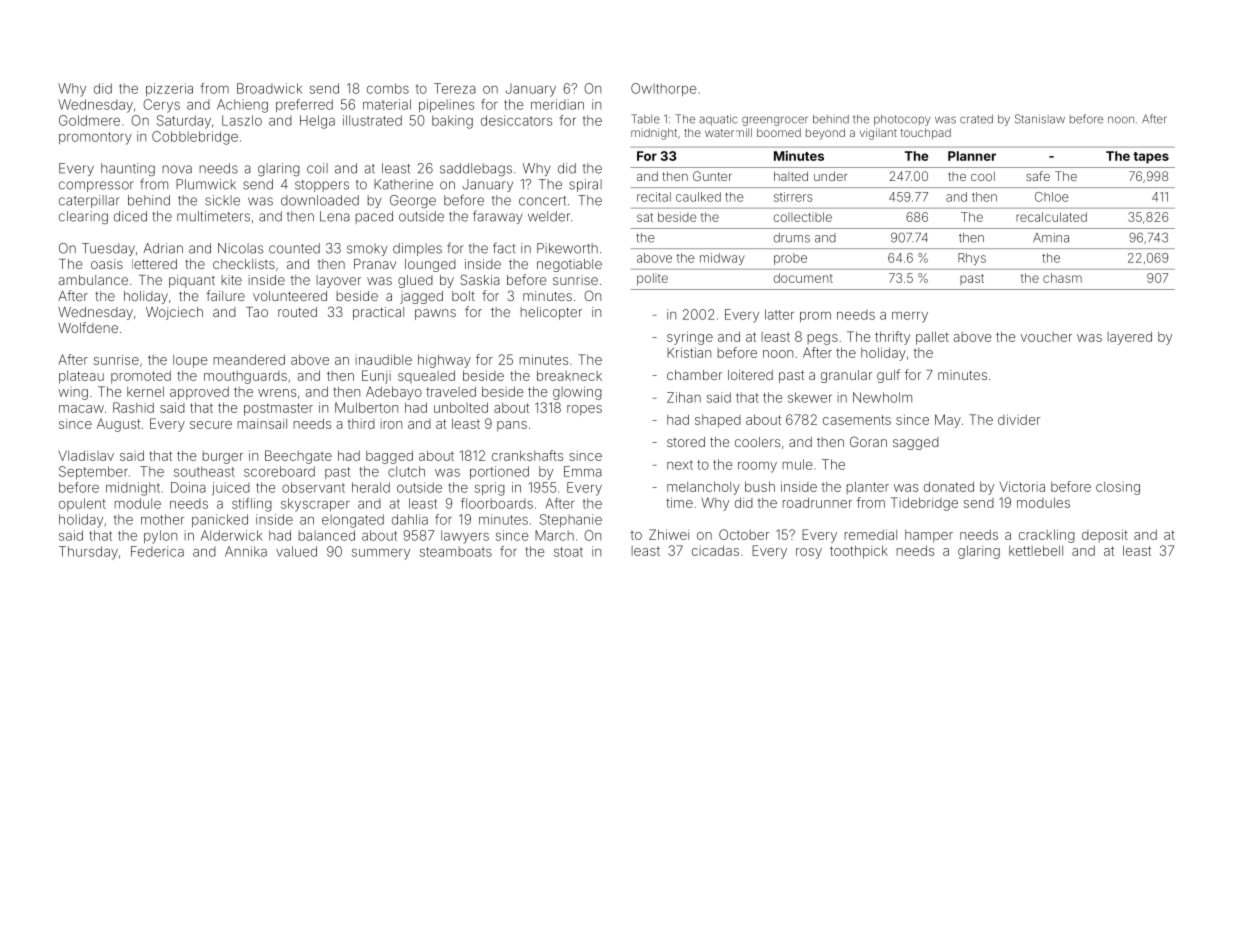  What do you see at coordinates (551, 313) in the screenshot?
I see `helicopter` at bounding box center [551, 313].
